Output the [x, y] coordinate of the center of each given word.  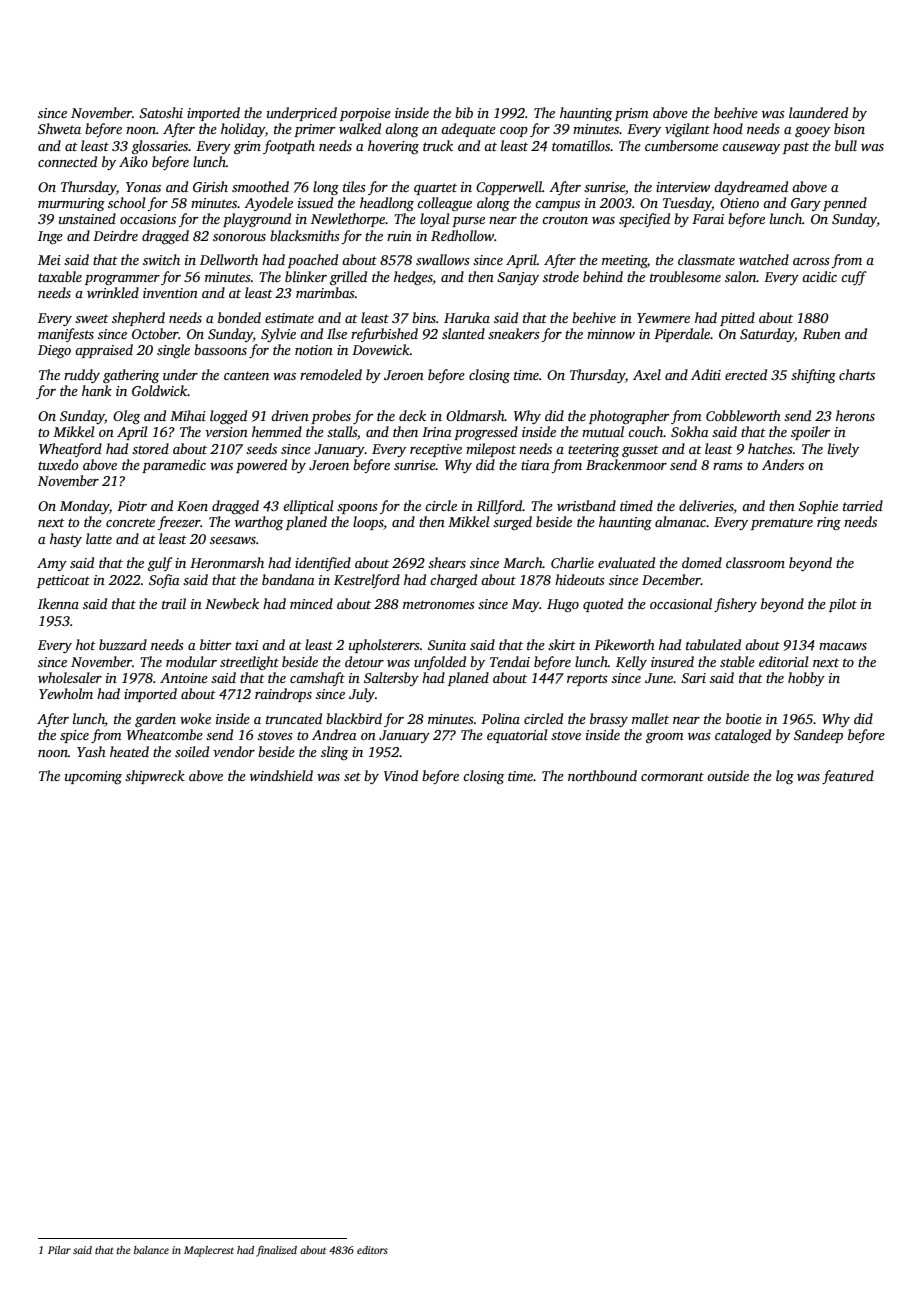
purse [468, 222]
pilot [843, 605]
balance [151, 1250]
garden [155, 720]
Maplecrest [209, 1251]
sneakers [514, 333]
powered [261, 466]
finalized [276, 1251]
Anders [783, 464]
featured [848, 777]
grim [247, 147]
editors [372, 1250]
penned [845, 204]
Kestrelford [367, 581]
